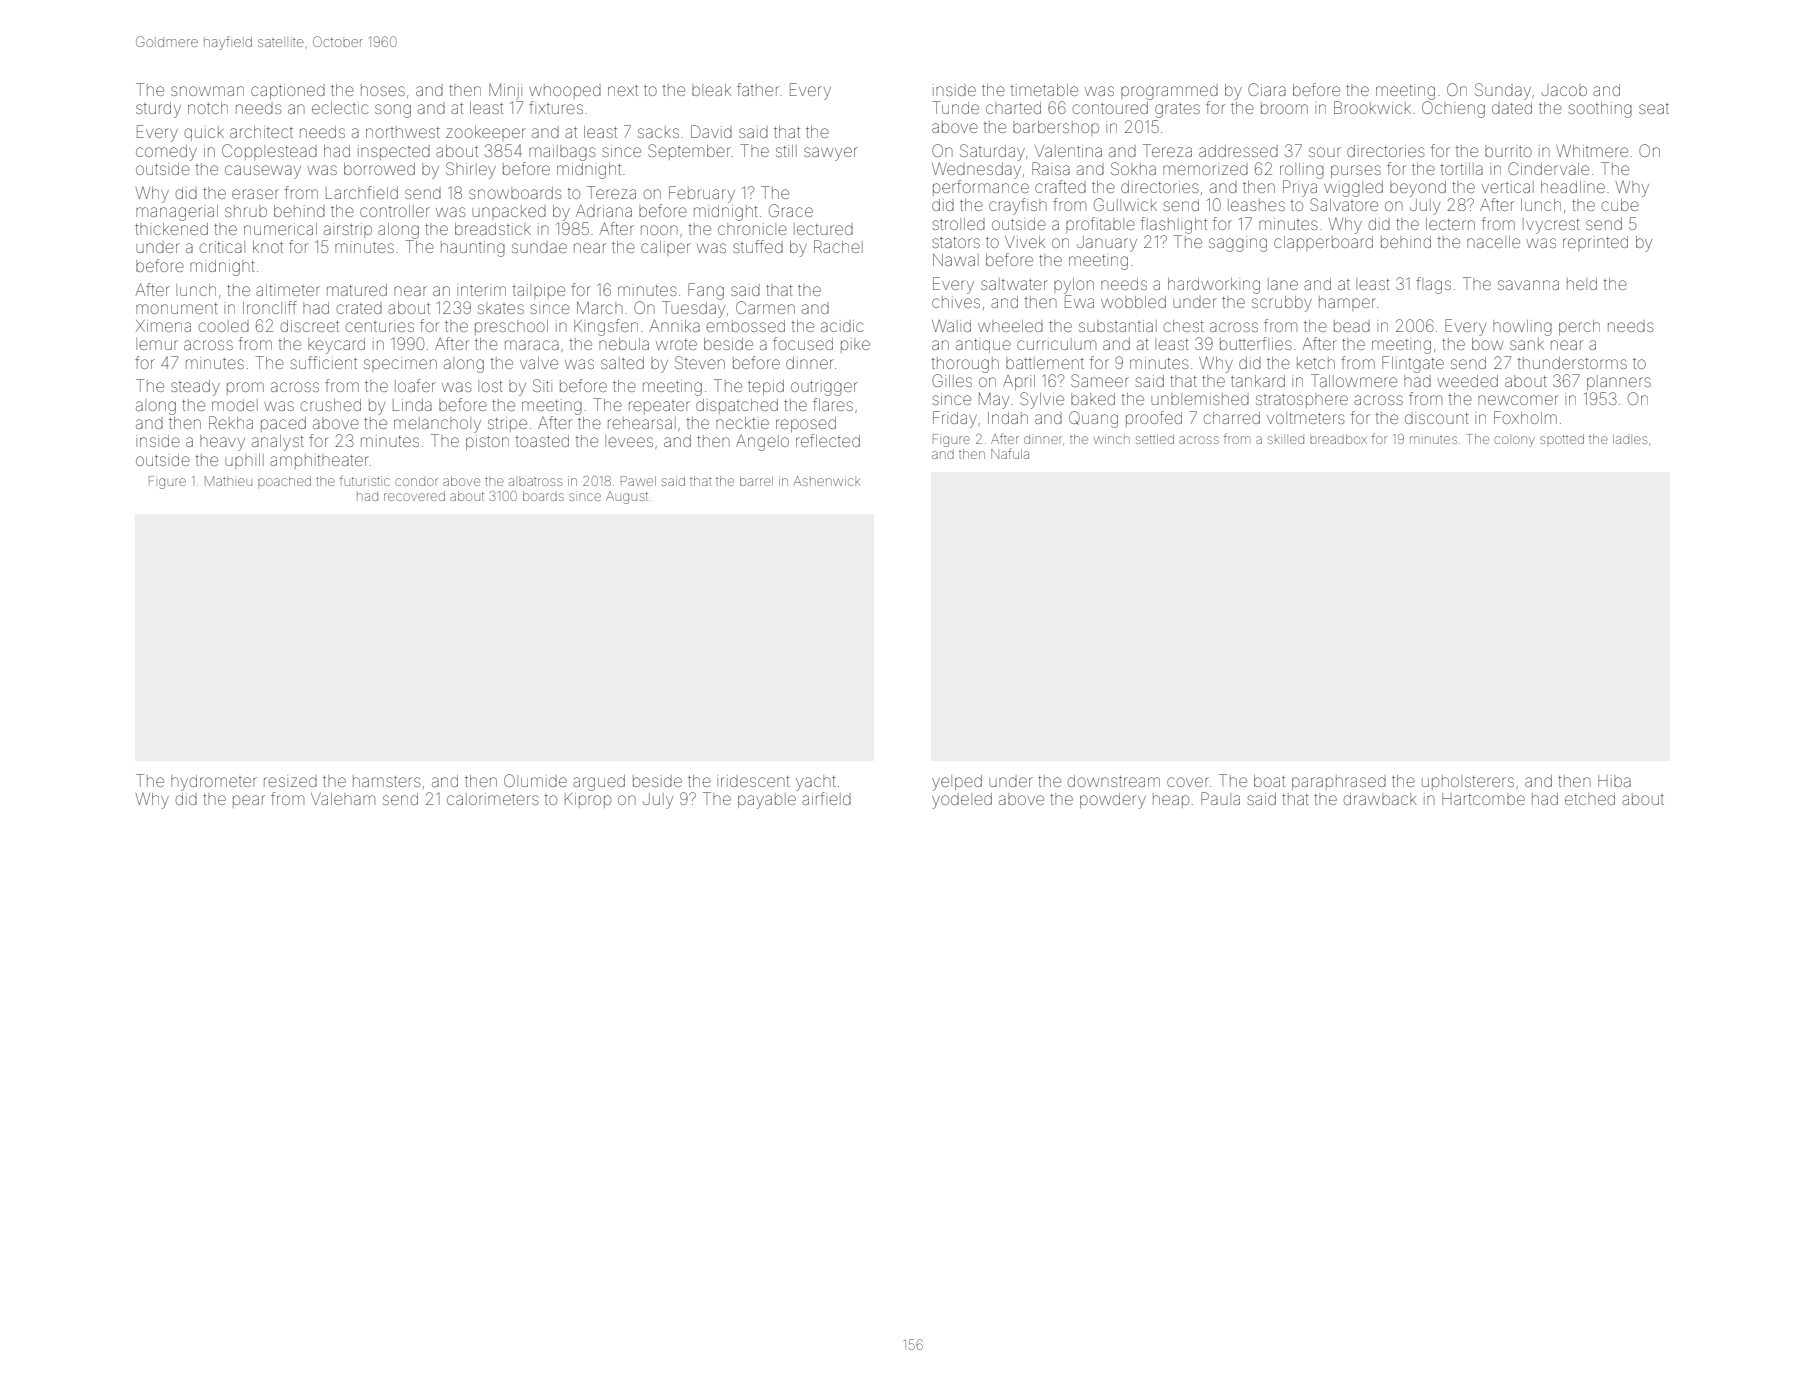 The image size is (1805, 1395). I want to click on Jacob, so click(1564, 90).
